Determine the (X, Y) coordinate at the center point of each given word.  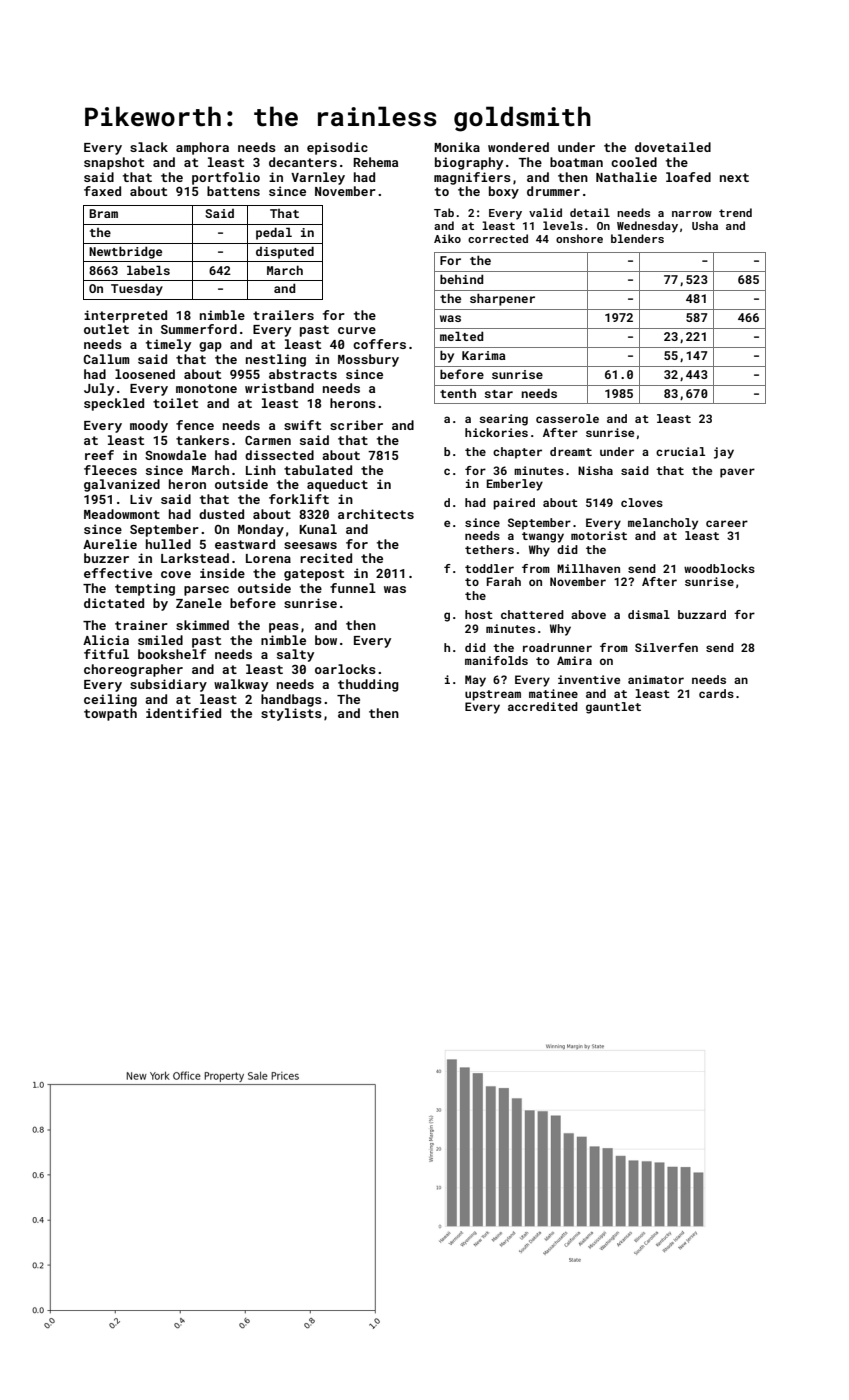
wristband (279, 388)
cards (716, 693)
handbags (291, 700)
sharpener (502, 299)
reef (99, 455)
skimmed (202, 625)
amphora (202, 148)
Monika (457, 147)
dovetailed (673, 147)
